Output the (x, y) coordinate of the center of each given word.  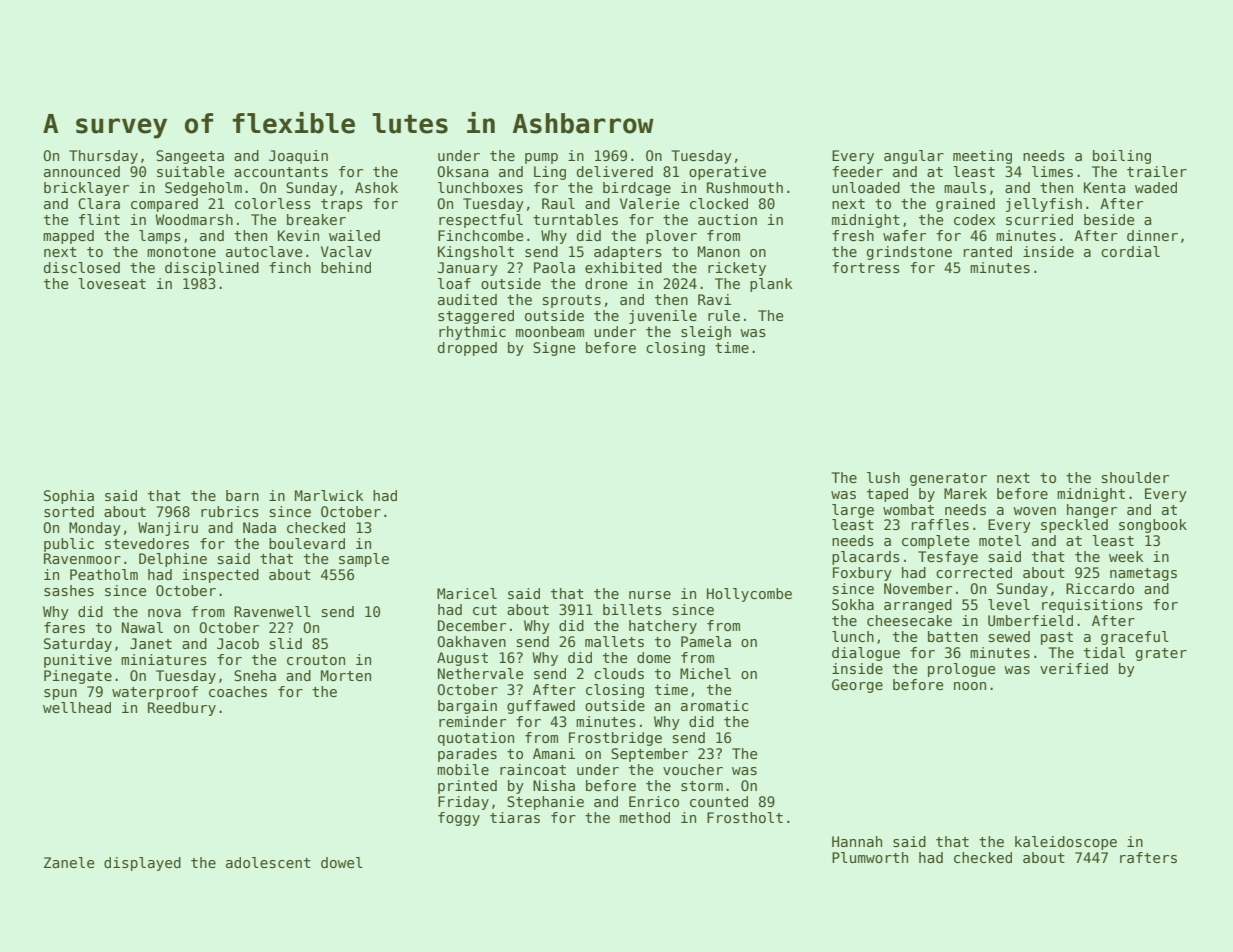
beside (1109, 219)
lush (883, 477)
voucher (693, 769)
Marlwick (329, 495)
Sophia (69, 497)
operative (727, 173)
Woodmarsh (194, 219)
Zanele (69, 862)
